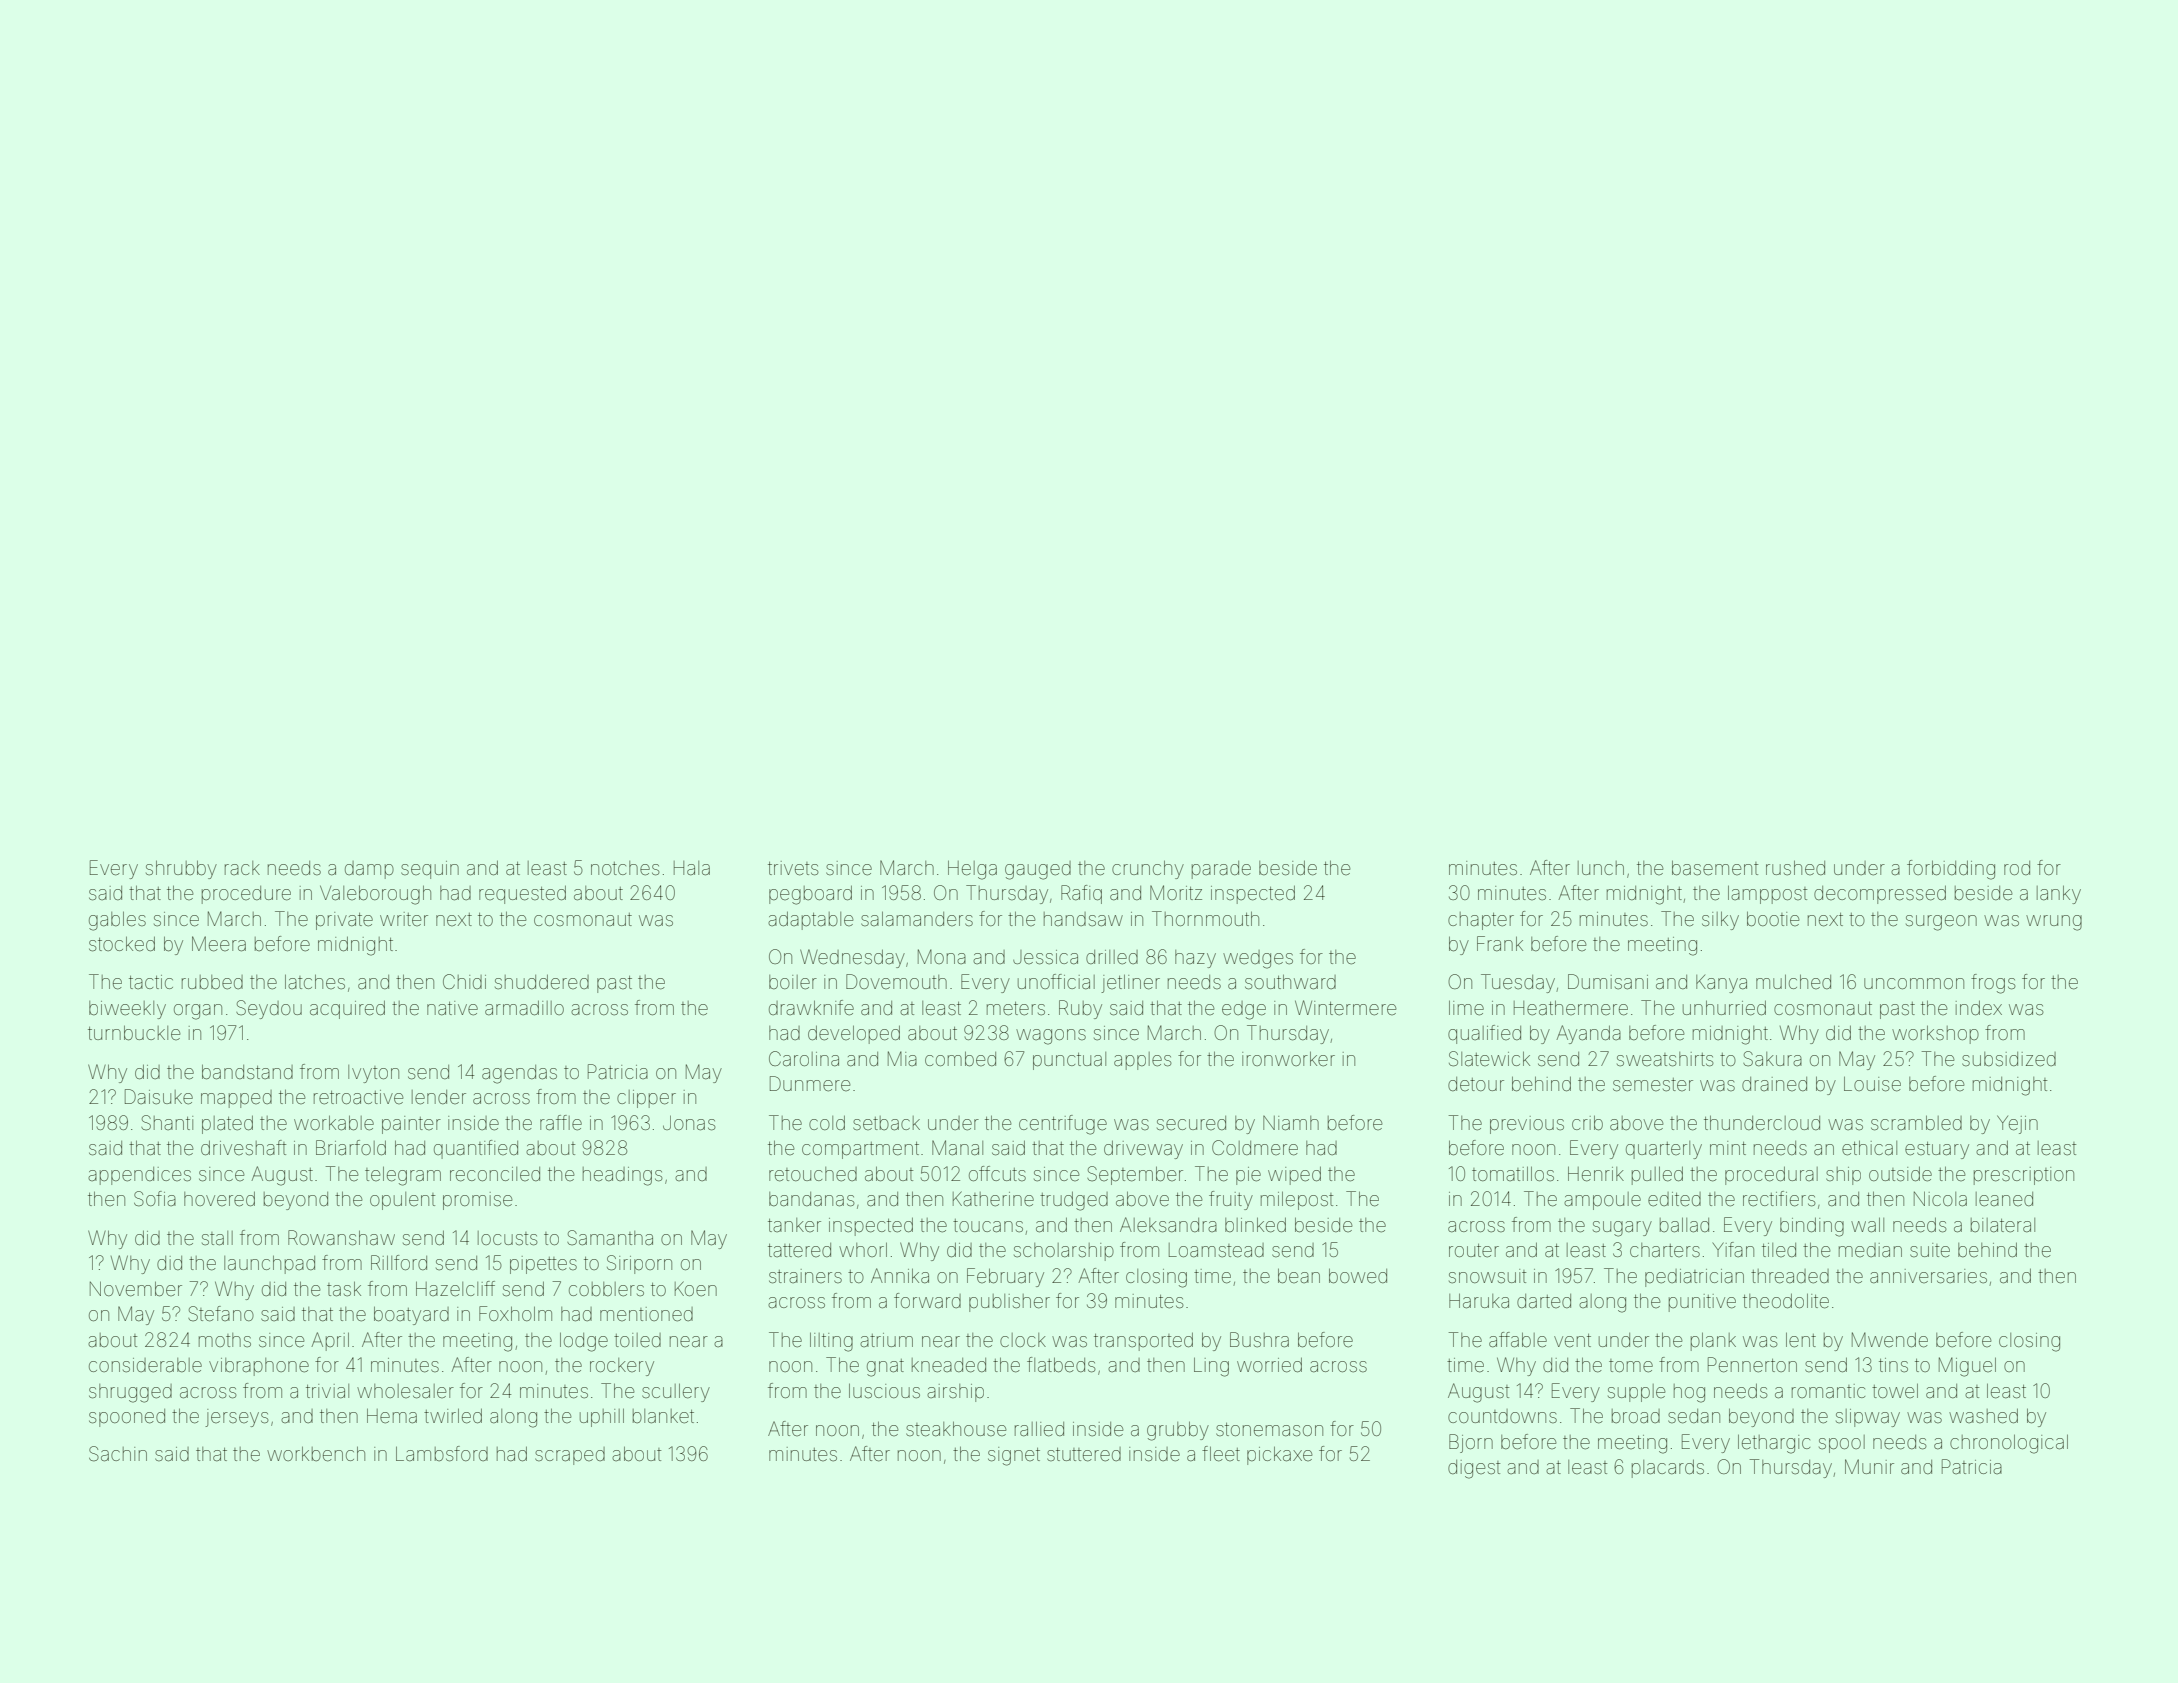 The width and height of the image is (2178, 1683). Describe the element at coordinates (689, 1123) in the image. I see `Jonas` at that location.
